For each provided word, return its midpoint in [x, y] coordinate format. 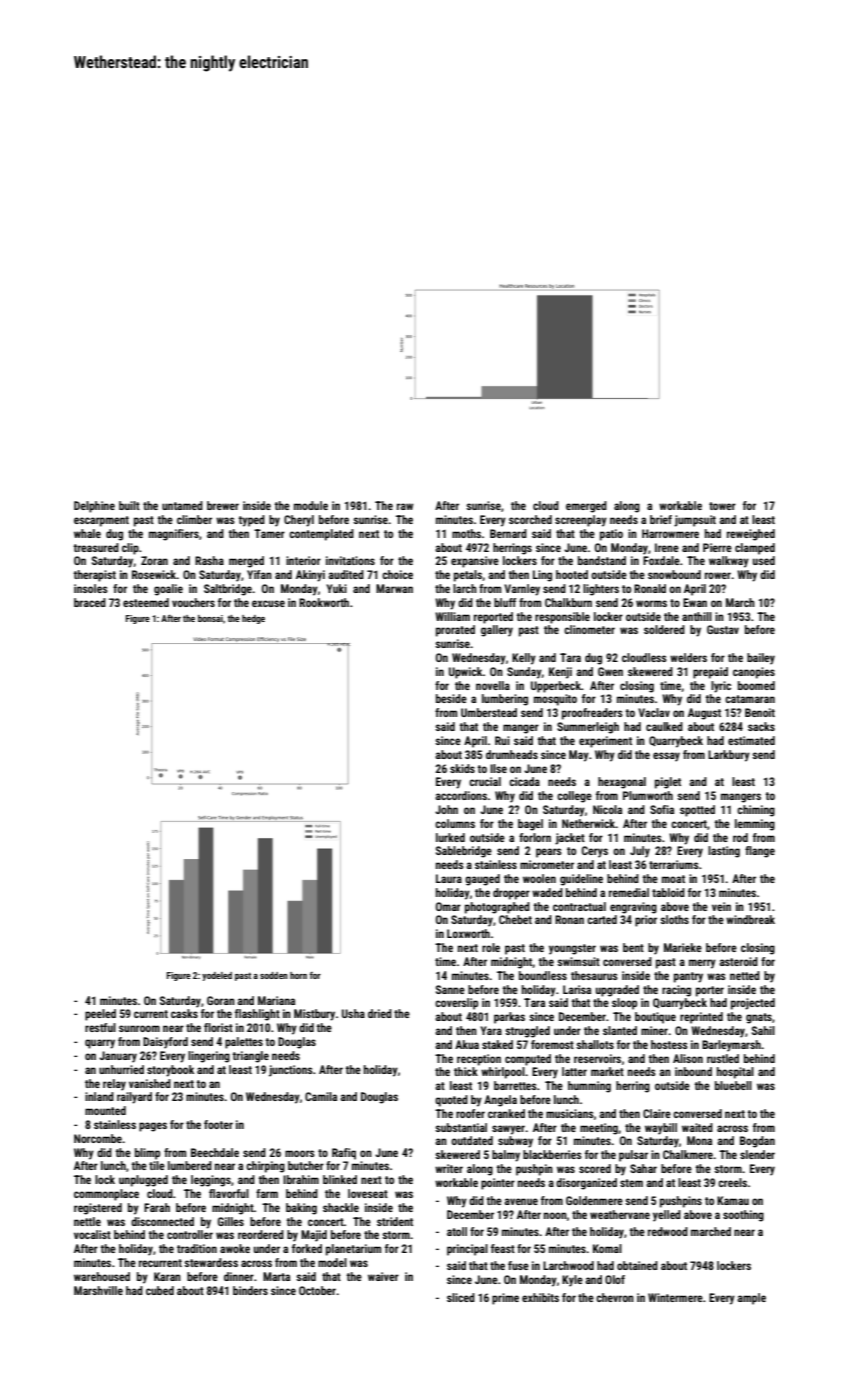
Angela [500, 1101]
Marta [276, 1276]
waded [547, 892]
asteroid [738, 961]
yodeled [217, 976]
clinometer [589, 629]
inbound [693, 1071]
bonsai [210, 618]
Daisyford [165, 1043]
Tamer [269, 533]
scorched [530, 519]
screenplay [581, 521]
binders [250, 1290]
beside [451, 698]
